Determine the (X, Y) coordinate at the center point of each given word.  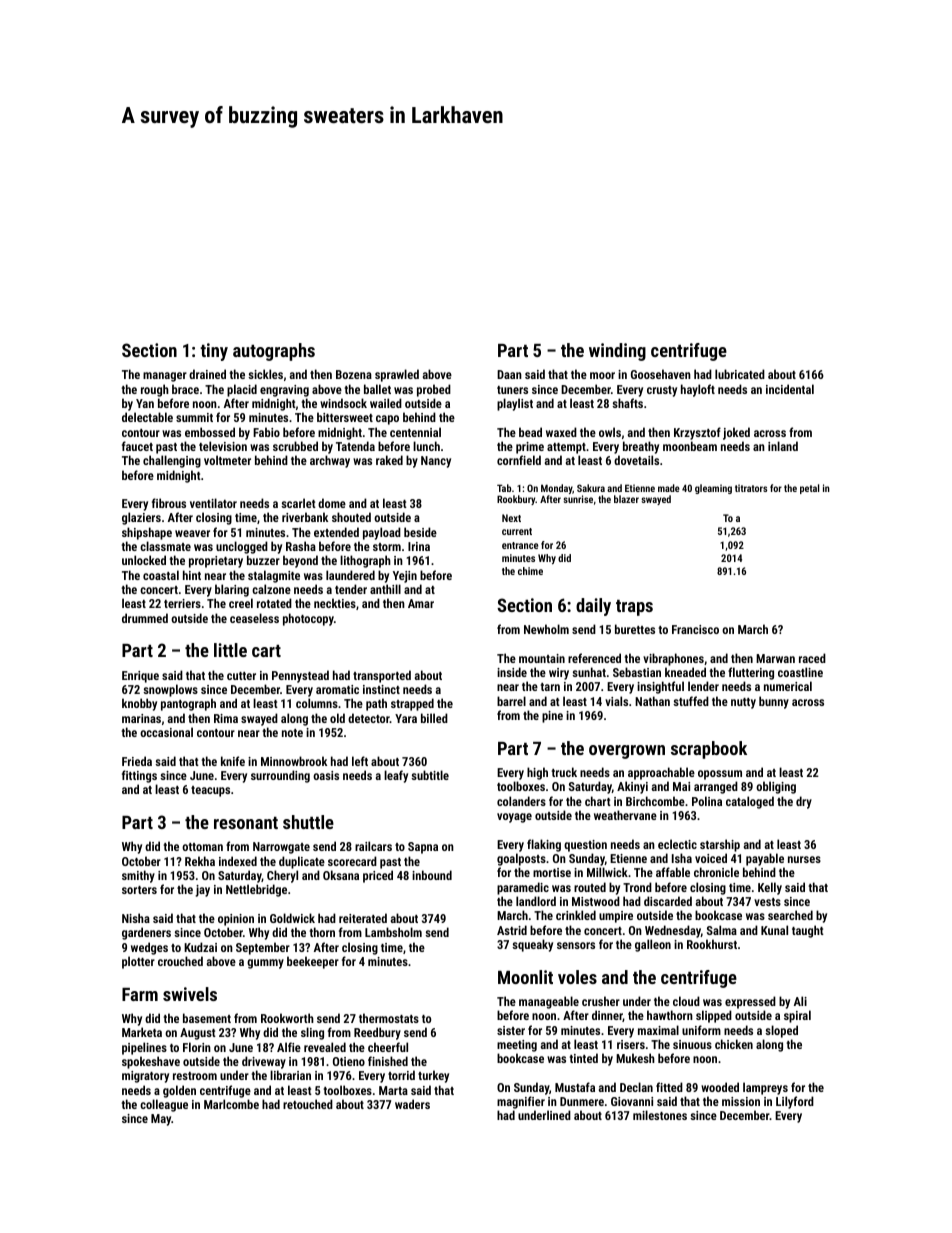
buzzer (263, 560)
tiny (214, 352)
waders (412, 1104)
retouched (308, 1104)
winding (617, 352)
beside (420, 532)
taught (808, 931)
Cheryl (282, 876)
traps (634, 608)
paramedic (523, 888)
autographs (274, 352)
